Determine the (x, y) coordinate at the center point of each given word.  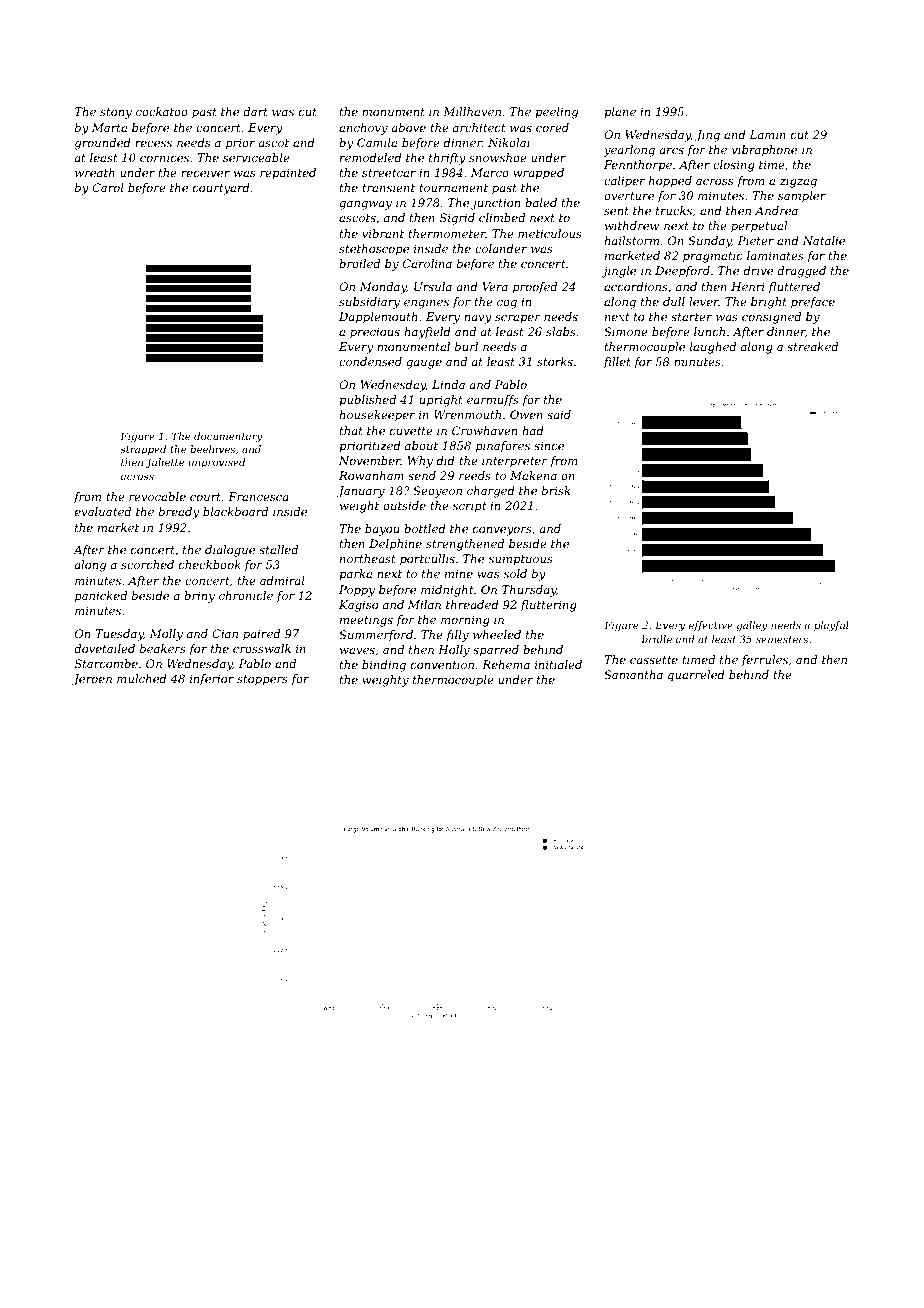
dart (255, 111)
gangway (365, 205)
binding (384, 666)
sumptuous (521, 560)
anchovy (363, 129)
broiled (359, 263)
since (549, 445)
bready (179, 513)
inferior (212, 679)
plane (620, 112)
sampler (802, 197)
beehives (212, 449)
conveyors (502, 531)
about (421, 445)
